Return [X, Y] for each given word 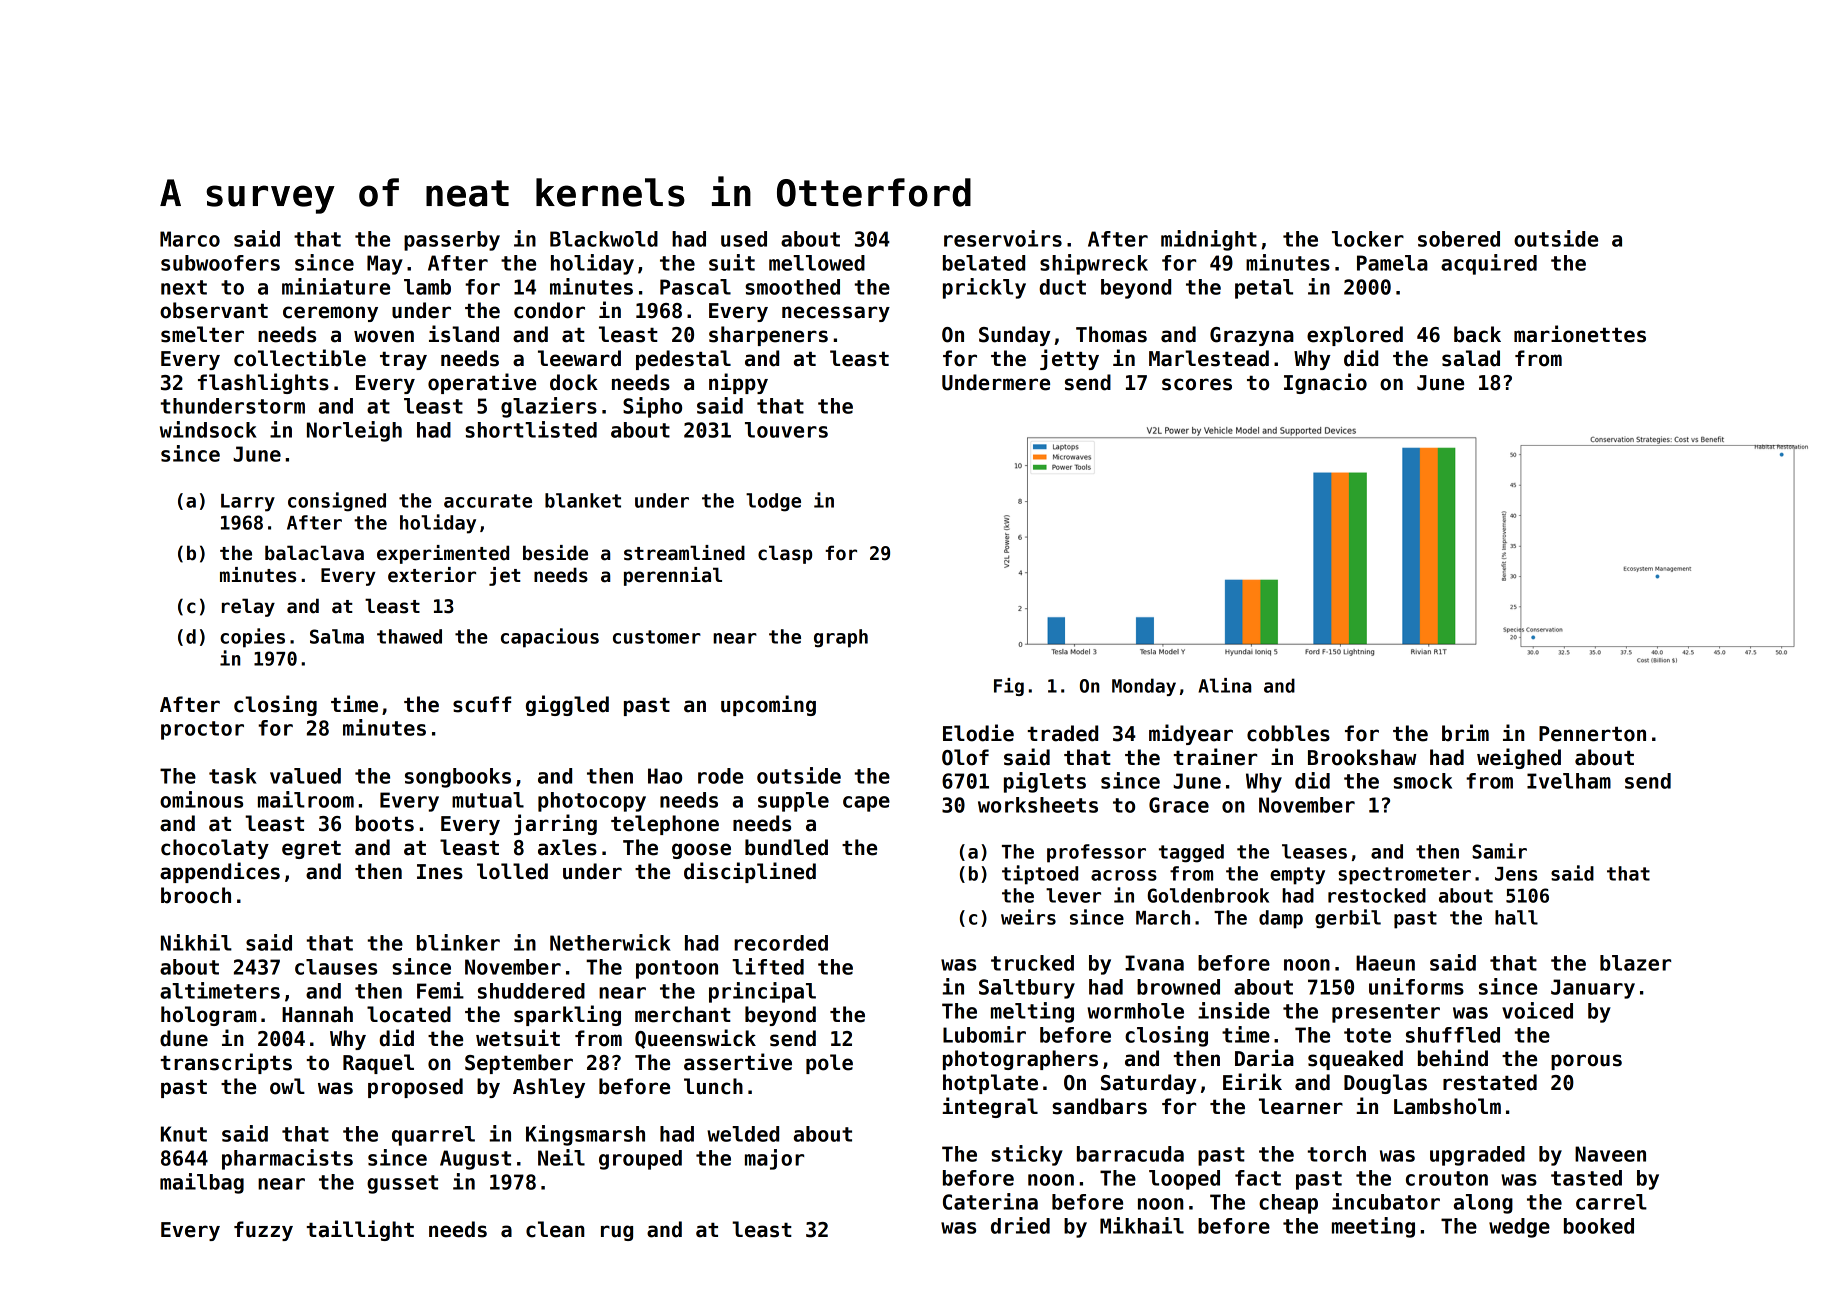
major [774, 1159]
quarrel [433, 1136]
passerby [452, 241]
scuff [482, 704]
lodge [773, 502]
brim [1465, 733]
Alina [1225, 685]
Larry [248, 503]
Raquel [378, 1064]
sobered [1459, 239]
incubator [1386, 1201]
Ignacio [1325, 383]
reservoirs [1003, 238]
